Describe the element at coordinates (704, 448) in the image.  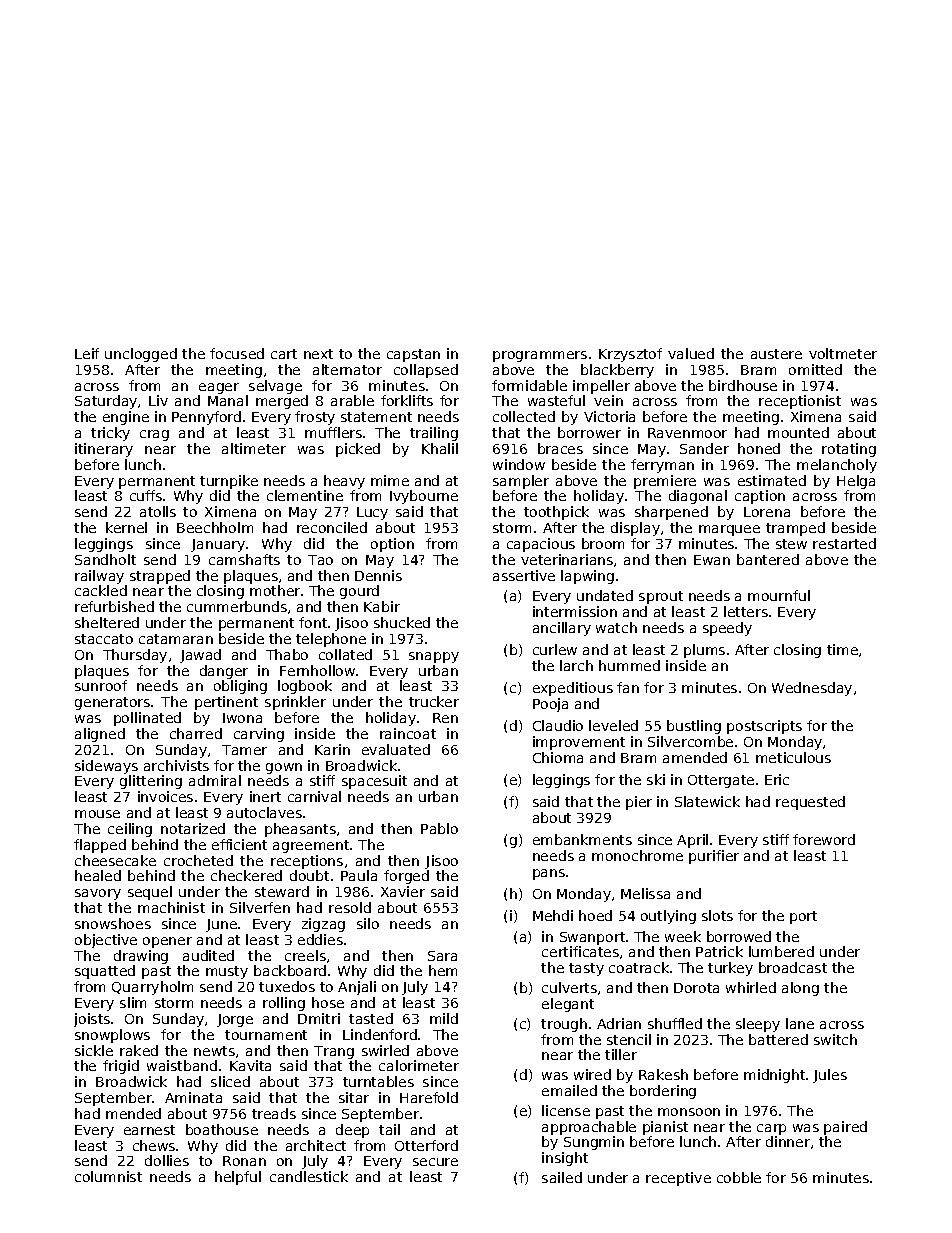
I see `Sander` at that location.
